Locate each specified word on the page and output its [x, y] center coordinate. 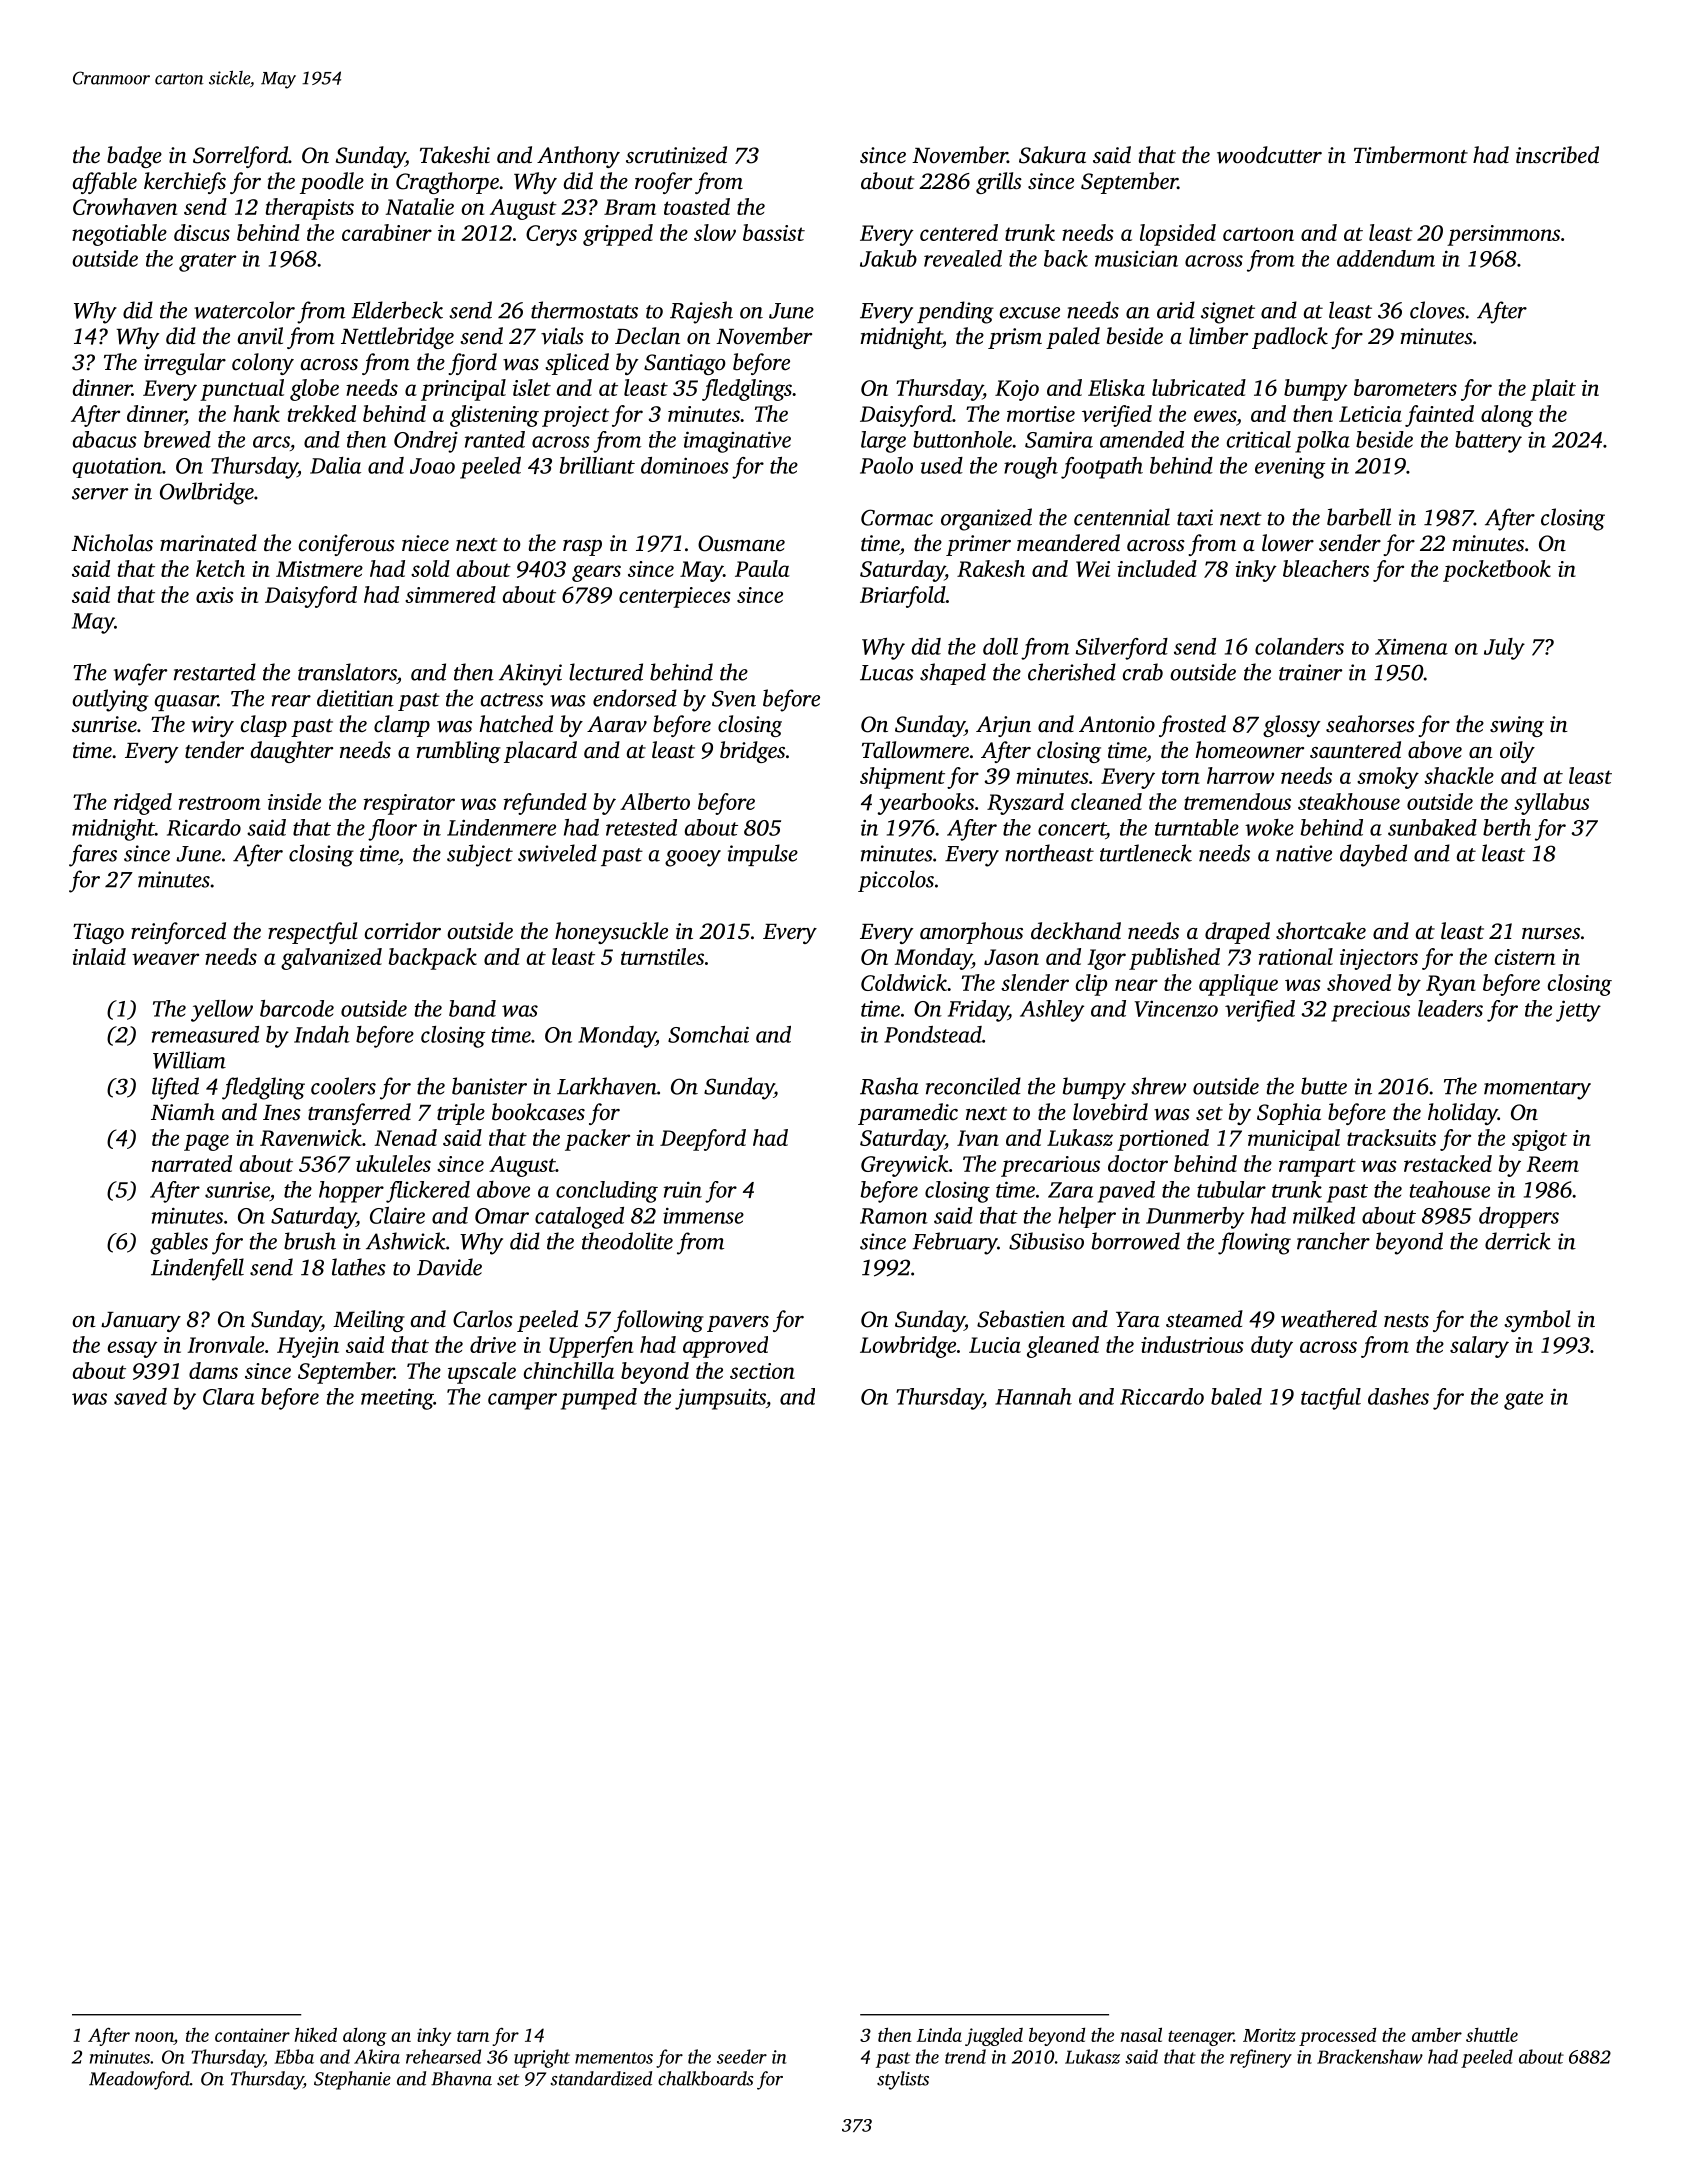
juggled [994, 2036]
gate [1523, 1400]
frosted [1192, 726]
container [252, 2035]
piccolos [896, 881]
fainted [1439, 416]
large [883, 442]
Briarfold [903, 597]
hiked [316, 2034]
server [100, 494]
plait [1553, 390]
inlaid [99, 956]
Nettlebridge [397, 338]
